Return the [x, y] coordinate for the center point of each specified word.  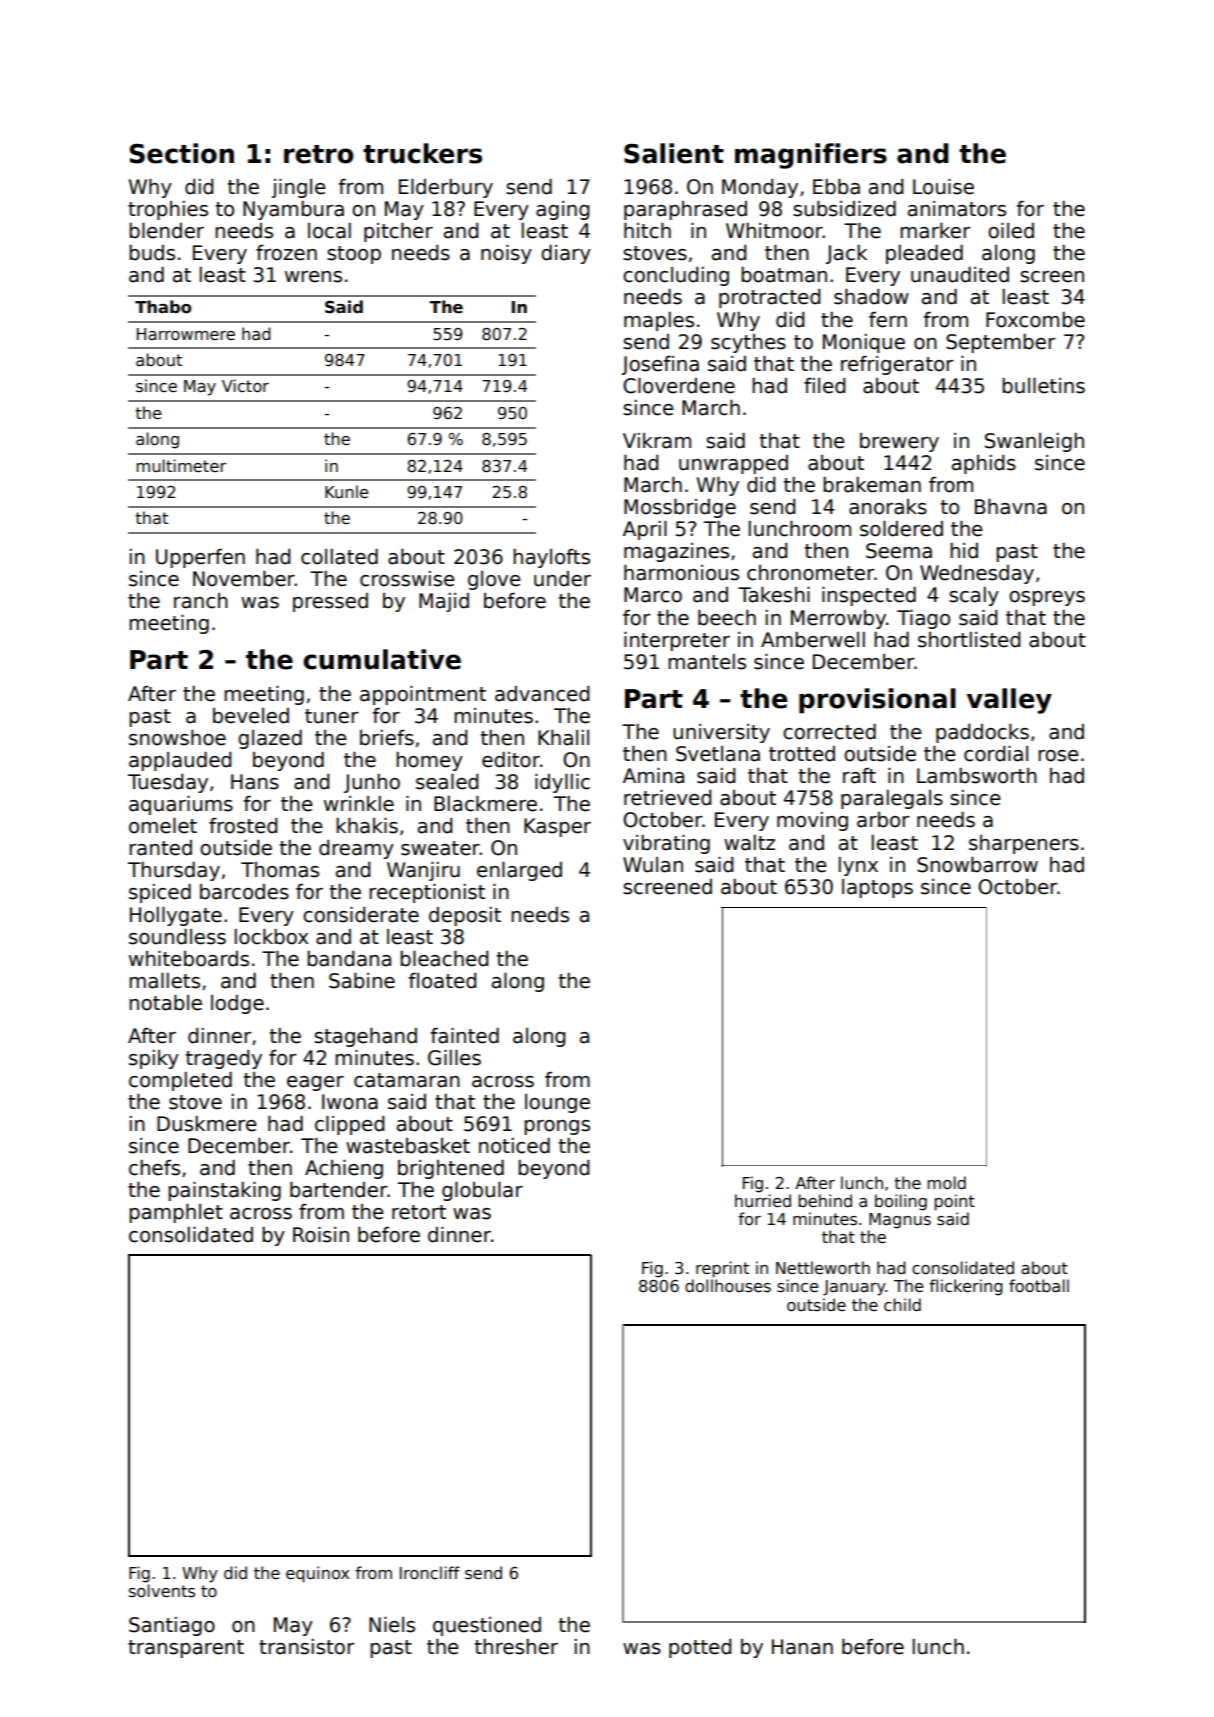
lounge [557, 1103]
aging [562, 210]
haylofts [551, 558]
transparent [186, 1649]
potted [700, 1648]
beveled [251, 716]
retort [419, 1212]
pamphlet [176, 1213]
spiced [160, 893]
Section [182, 153]
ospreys [1047, 598]
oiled [1011, 231]
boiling [901, 1202]
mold [946, 1182]
